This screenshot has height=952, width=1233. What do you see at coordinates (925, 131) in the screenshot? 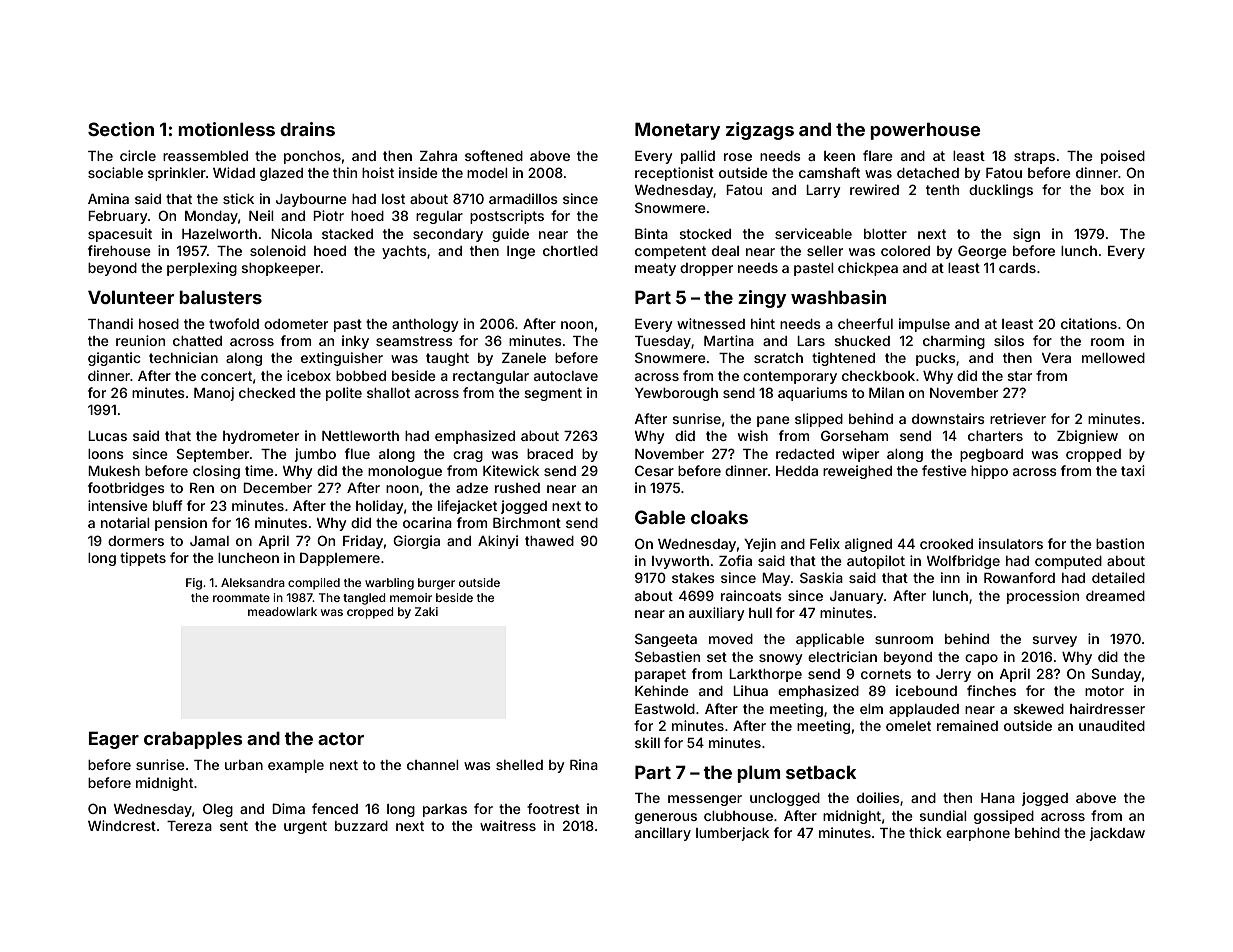
I see `powerhouse` at bounding box center [925, 131].
